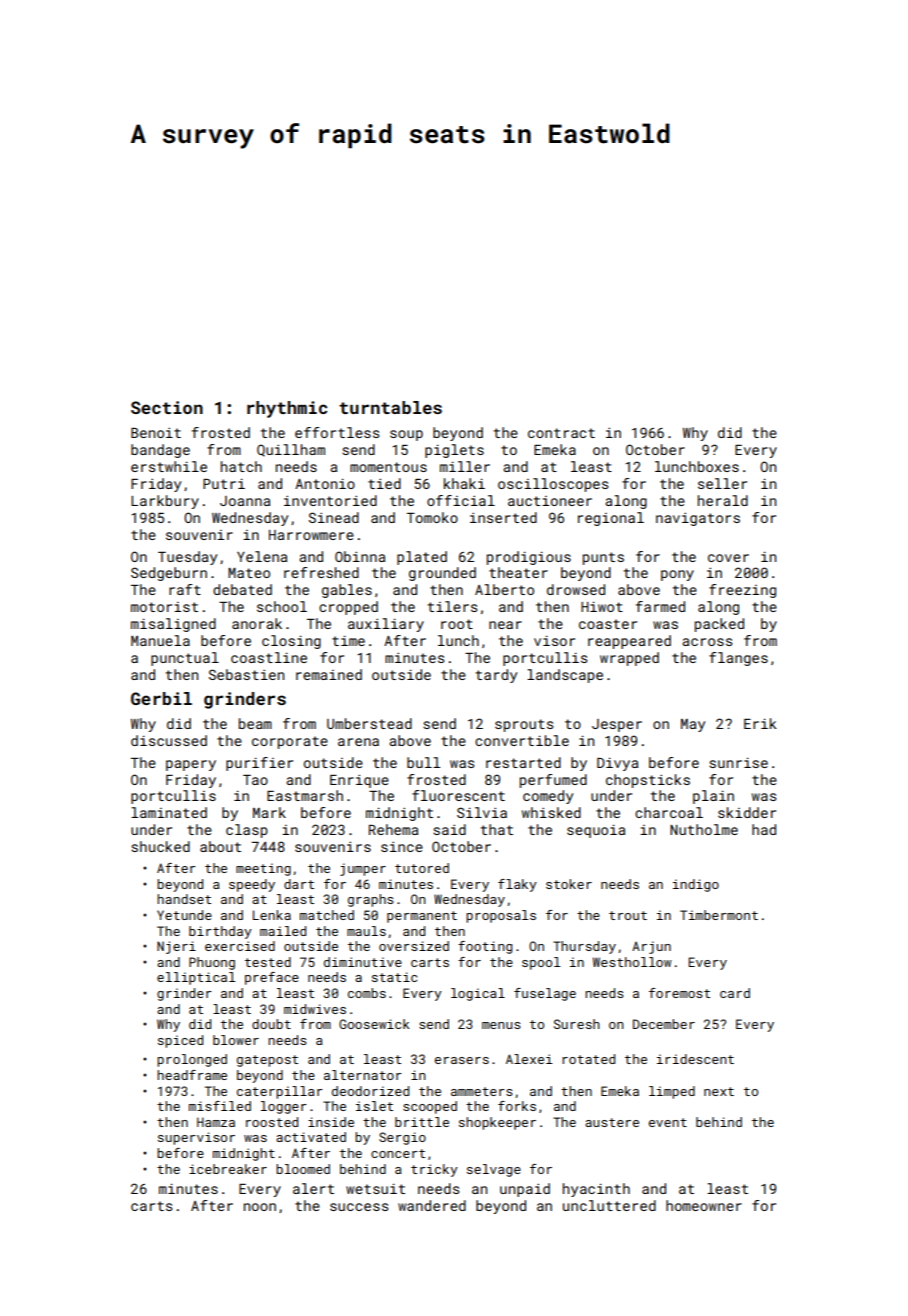 This page has height=1316, width=908. Describe the element at coordinates (185, 659) in the page. I see `punctual` at that location.
